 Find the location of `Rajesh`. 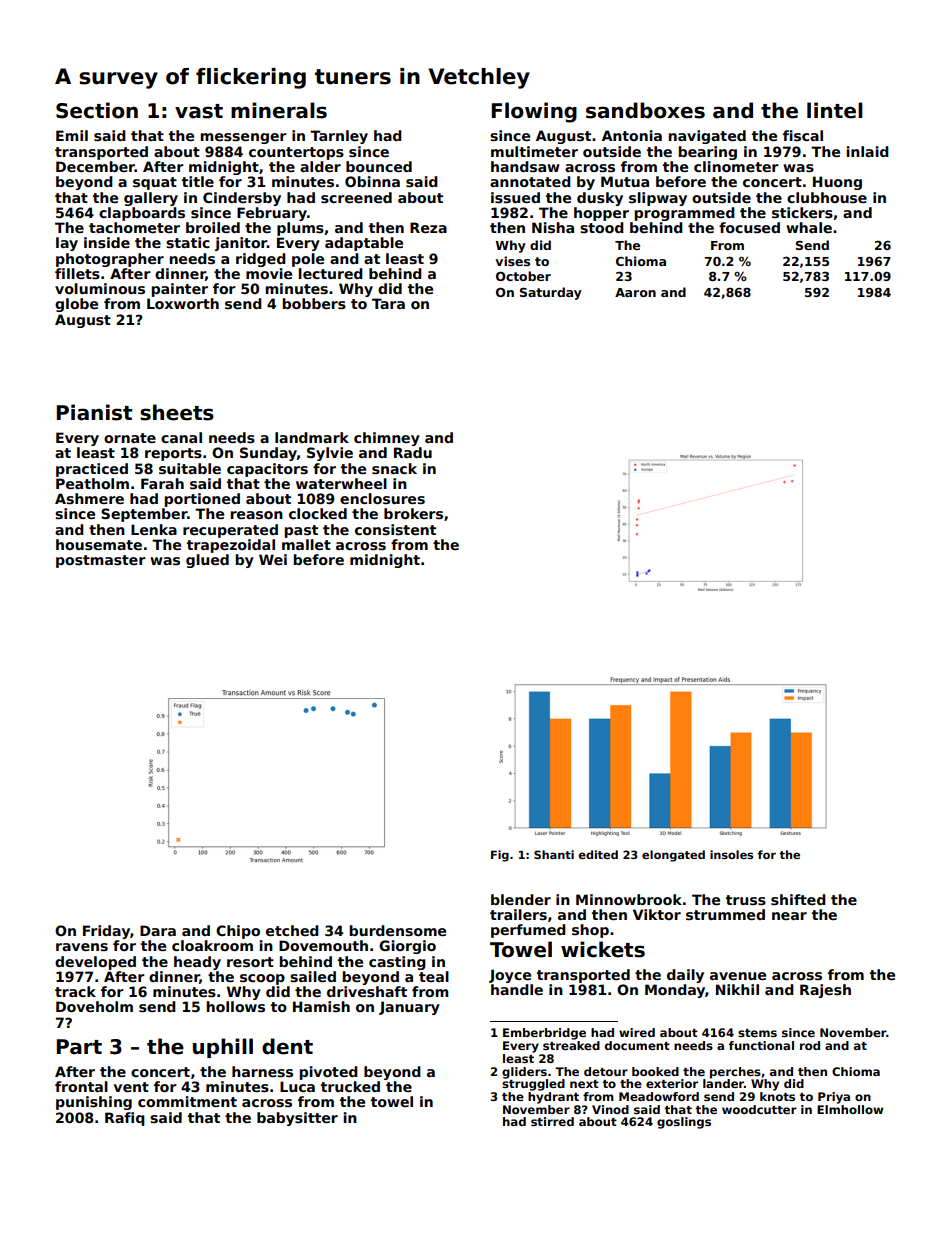

Rajesh is located at coordinates (825, 991).
